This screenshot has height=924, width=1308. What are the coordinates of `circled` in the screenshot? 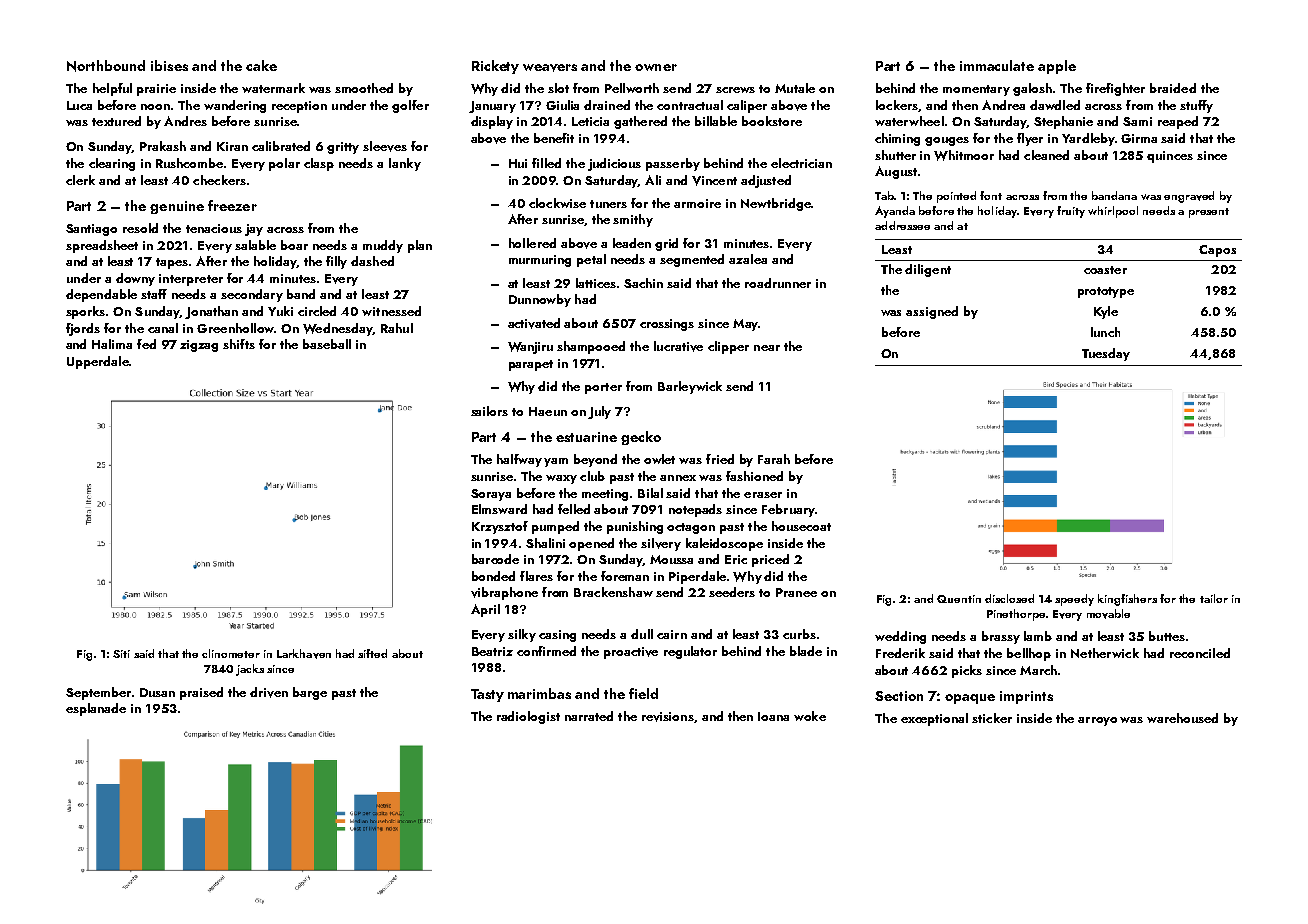 It's located at (317, 311).
